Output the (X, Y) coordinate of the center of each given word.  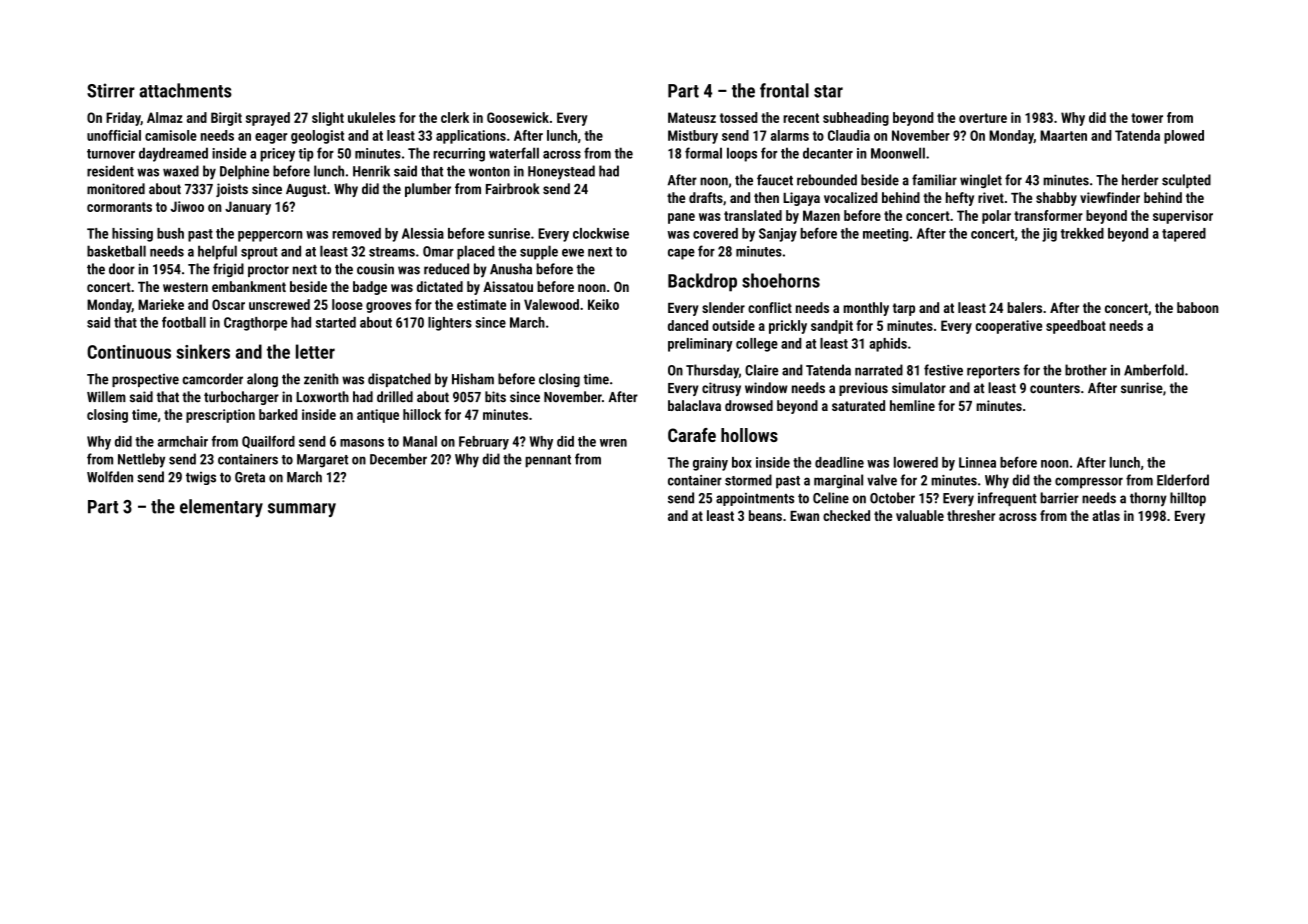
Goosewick (518, 117)
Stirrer (111, 90)
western (185, 287)
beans (765, 515)
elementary (221, 508)
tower (1147, 118)
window (766, 387)
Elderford (1183, 480)
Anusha (511, 269)
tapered (1184, 235)
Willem (106, 397)
